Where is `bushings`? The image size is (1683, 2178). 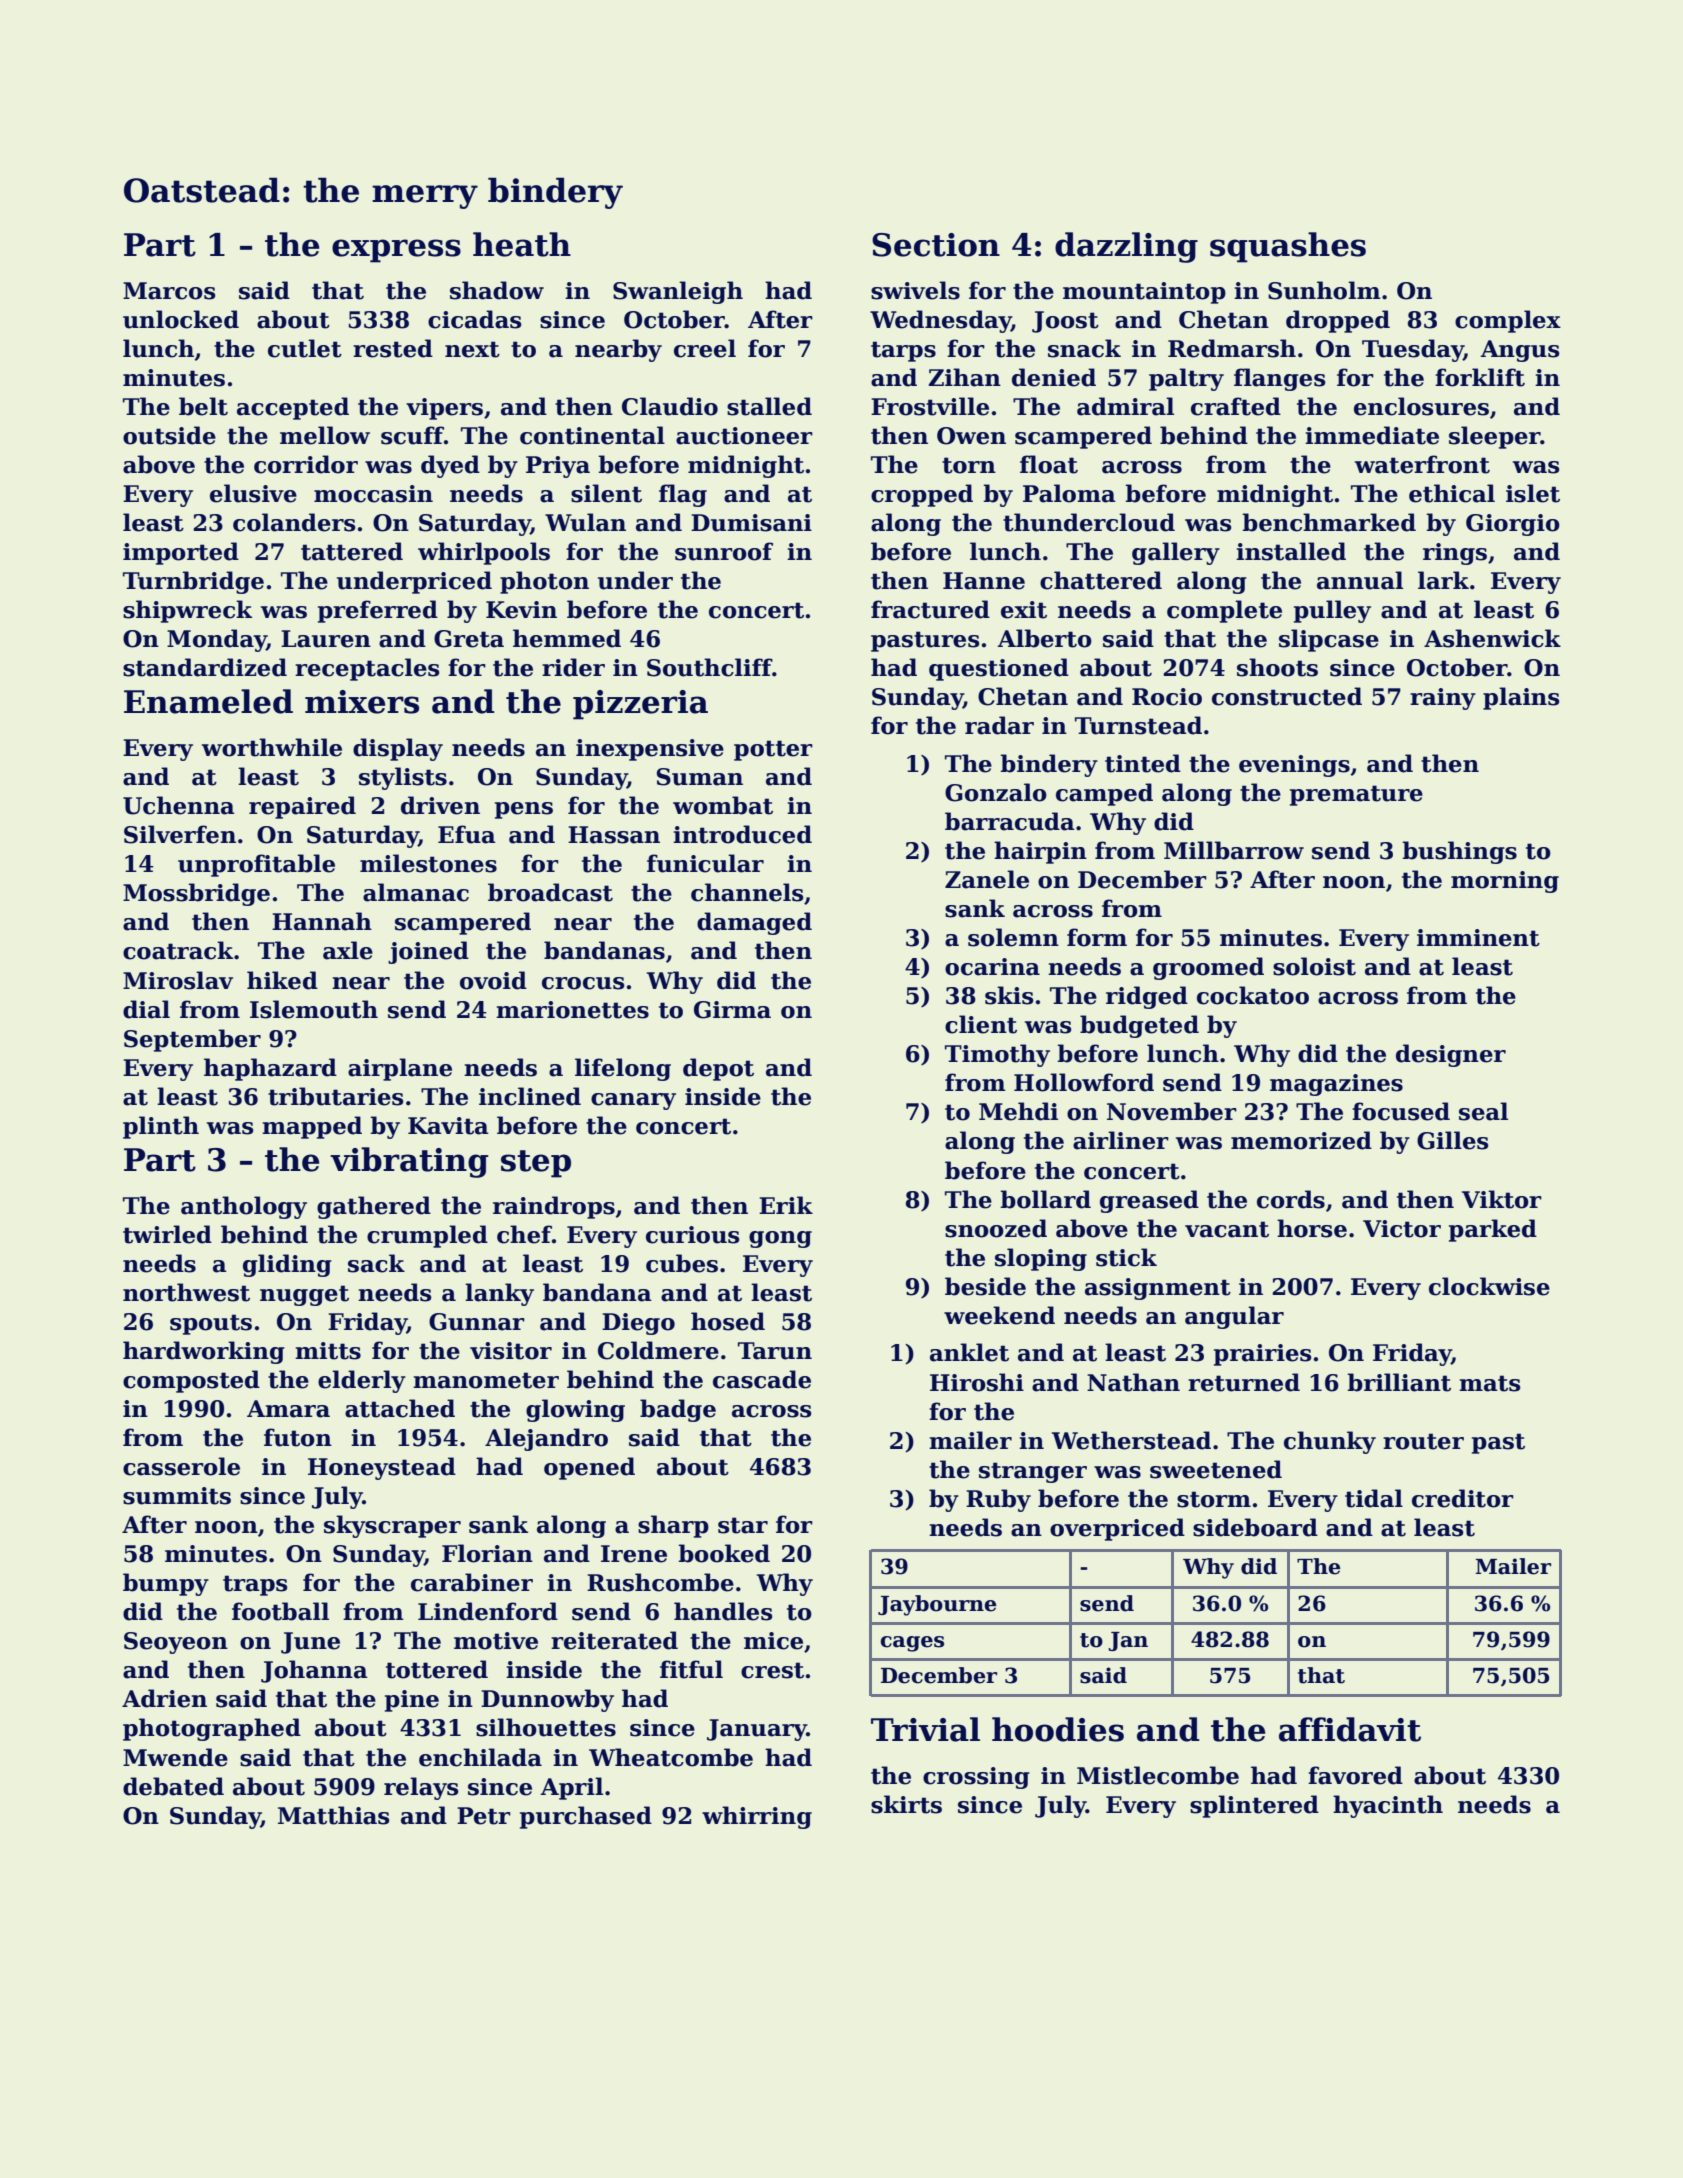 bushings is located at coordinates (1459, 852).
